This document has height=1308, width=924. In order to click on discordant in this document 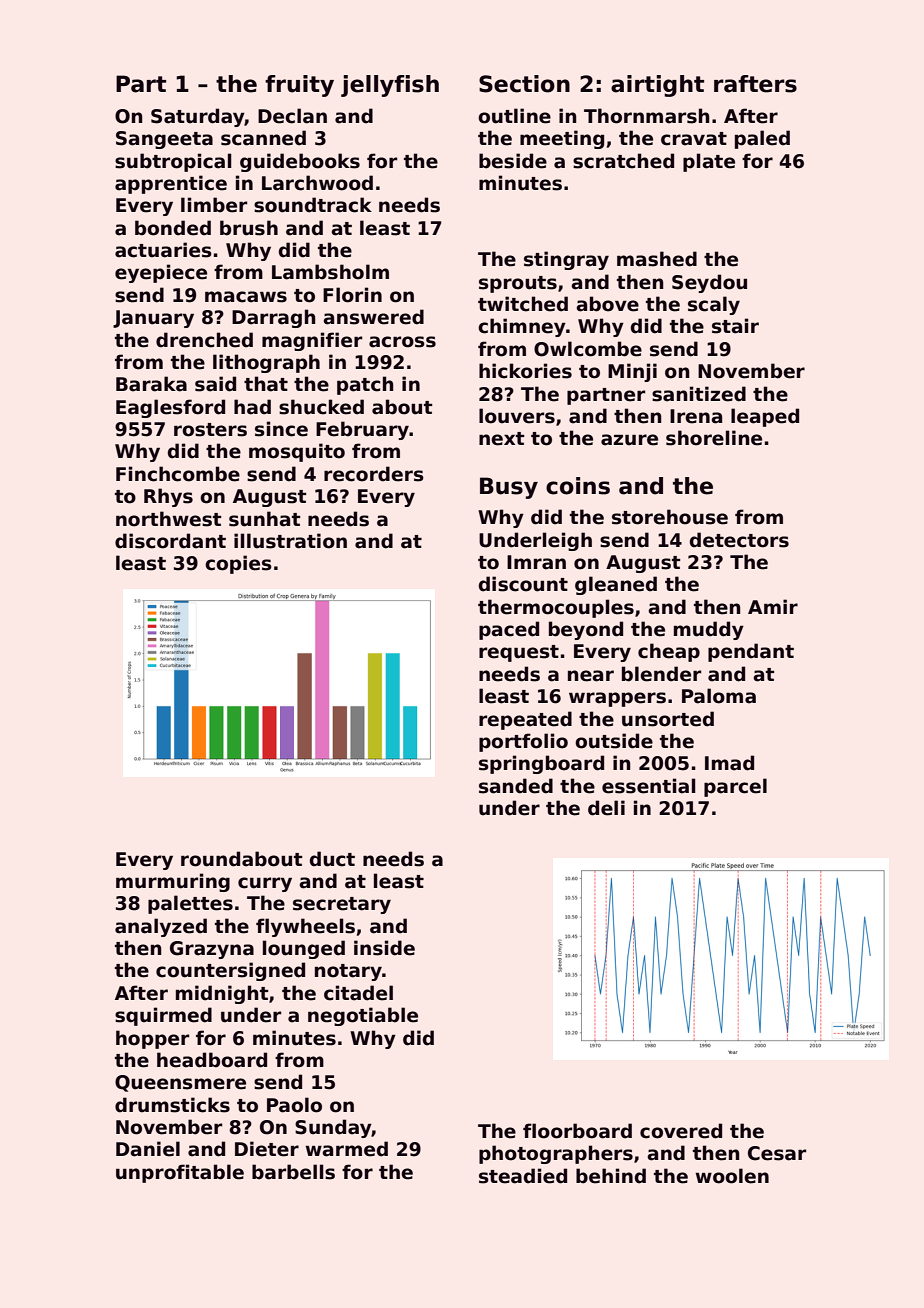, I will do `click(170, 541)`.
